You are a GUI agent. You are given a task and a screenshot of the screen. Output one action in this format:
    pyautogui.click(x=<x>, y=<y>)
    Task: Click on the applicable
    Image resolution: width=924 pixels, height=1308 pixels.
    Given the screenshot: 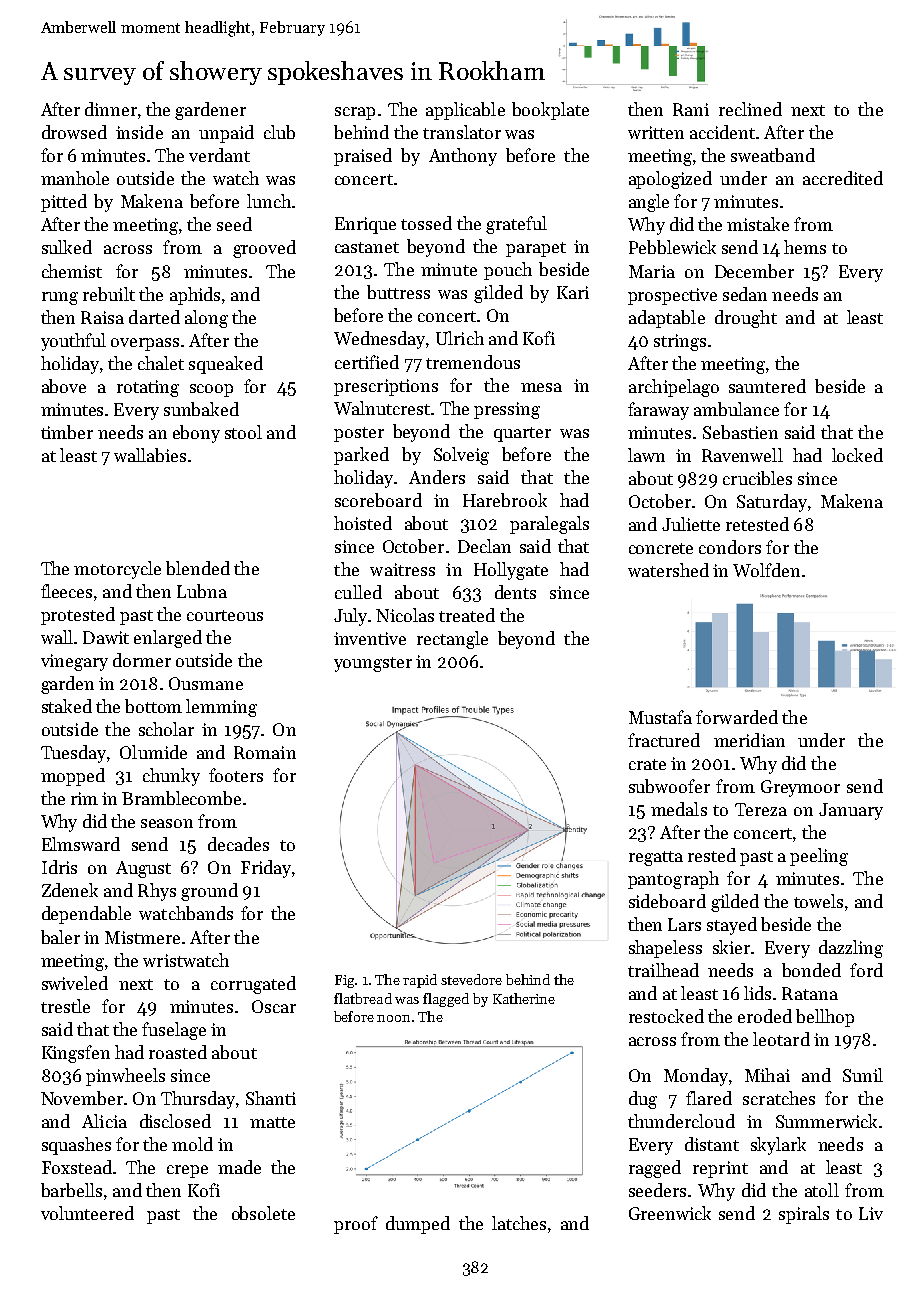 What is the action you would take?
    pyautogui.click(x=465, y=111)
